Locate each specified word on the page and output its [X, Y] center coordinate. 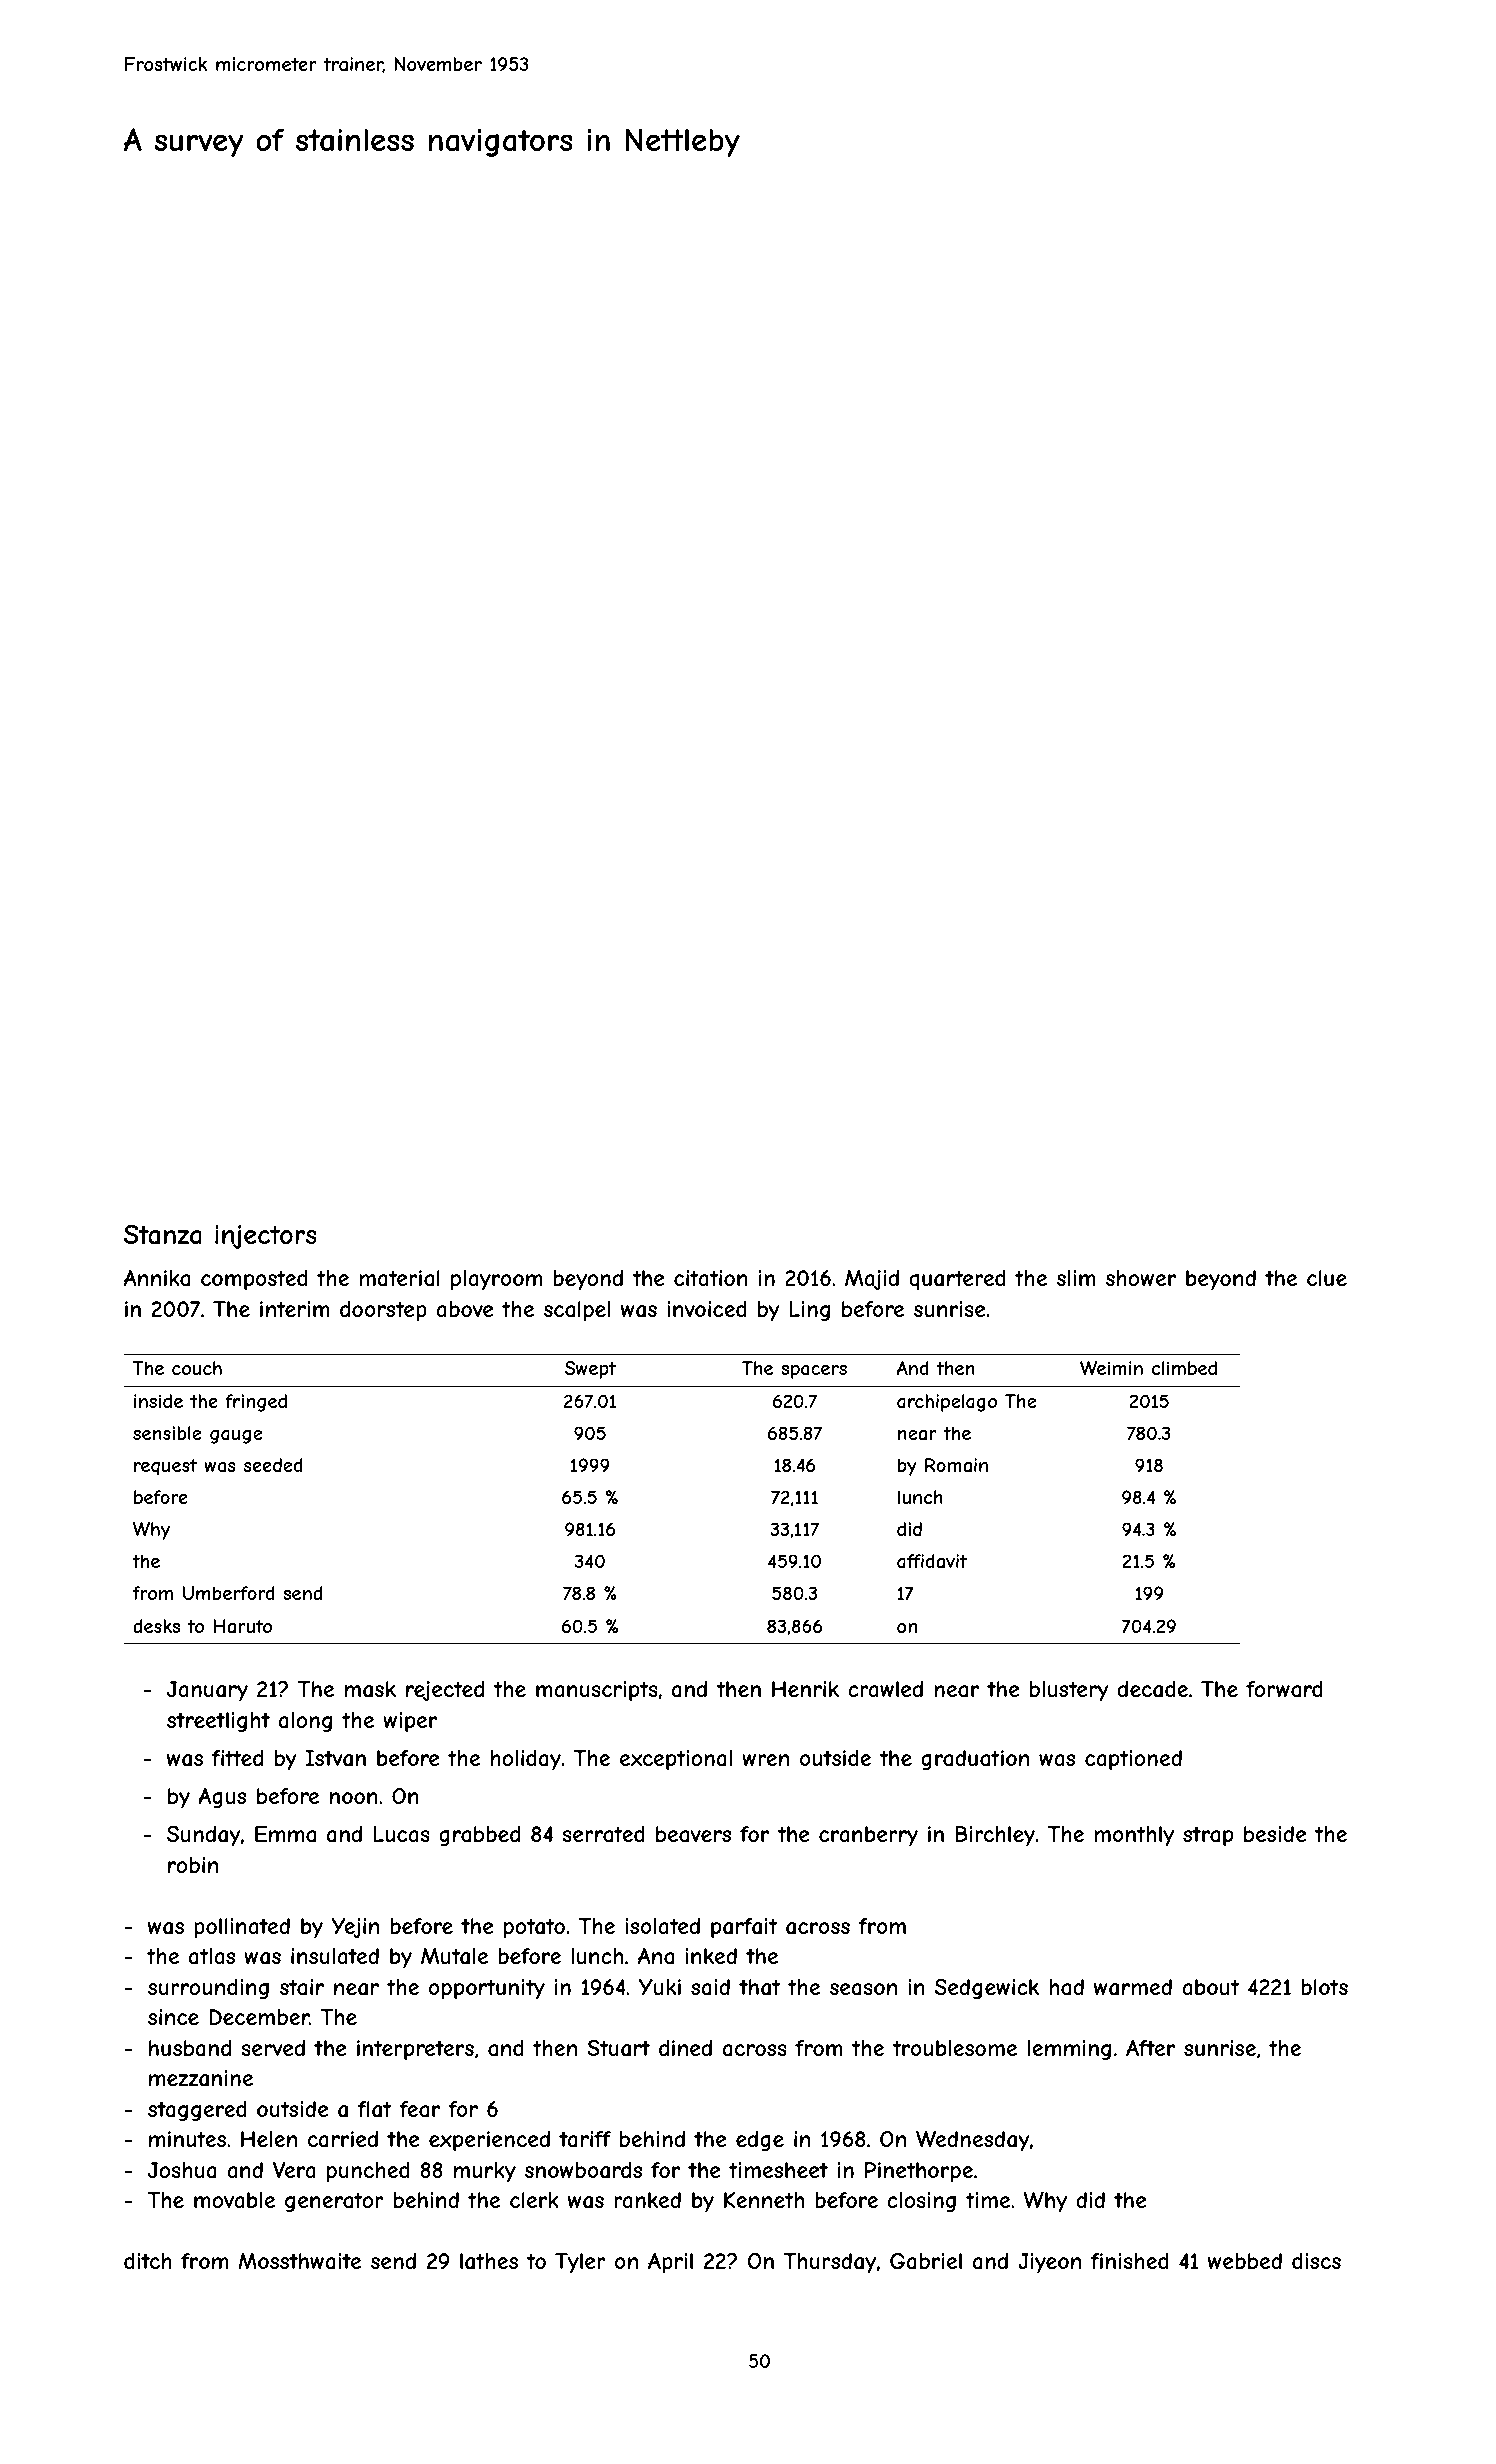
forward [1284, 1689]
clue [1327, 1278]
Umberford [228, 1593]
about [1210, 1987]
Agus [222, 1798]
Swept [590, 1370]
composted [254, 1280]
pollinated [242, 1928]
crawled [885, 1689]
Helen [269, 2139]
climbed [1184, 1368]
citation [711, 1278]
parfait [744, 1928]
